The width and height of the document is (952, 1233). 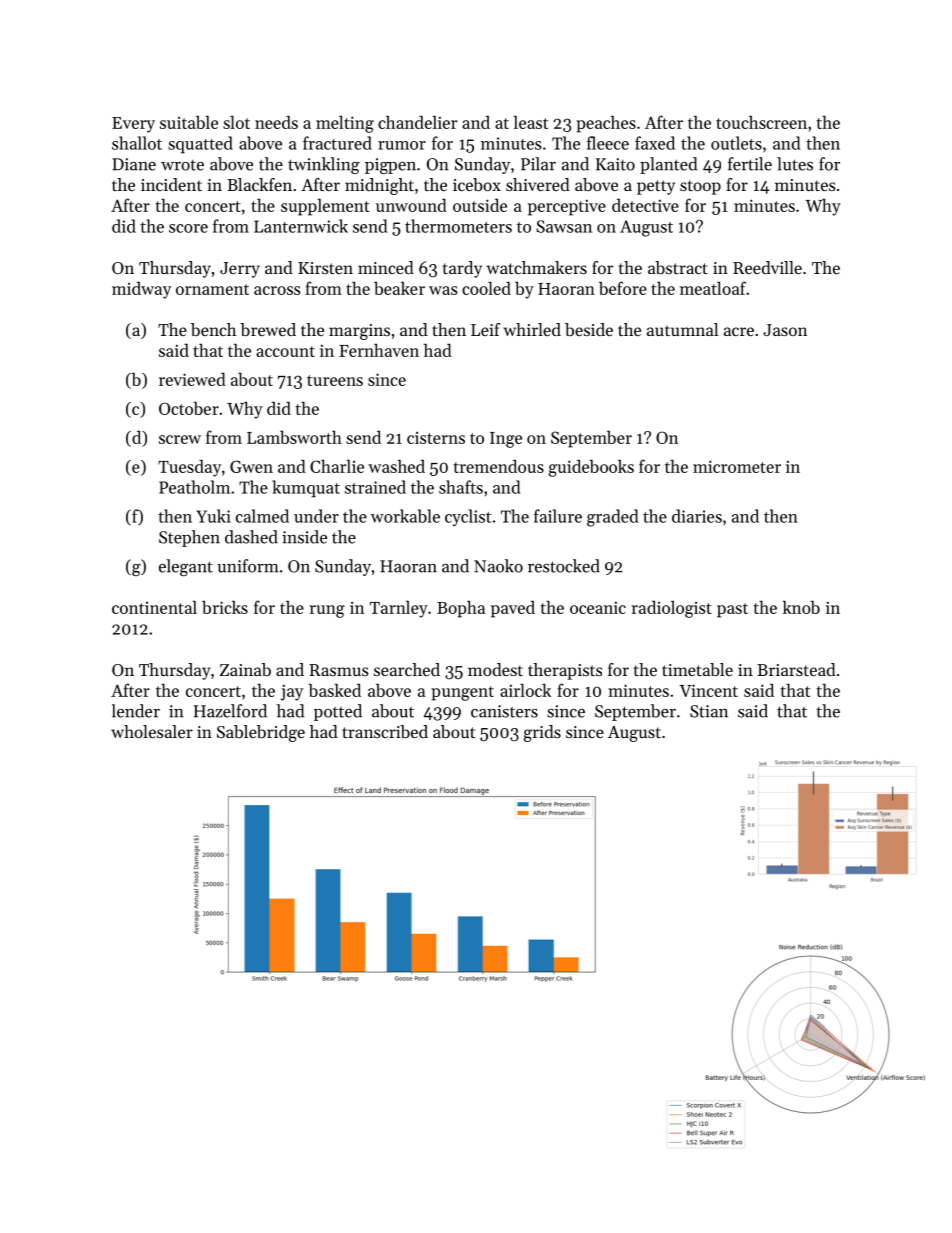 What do you see at coordinates (152, 731) in the document?
I see `wholesaler` at bounding box center [152, 731].
